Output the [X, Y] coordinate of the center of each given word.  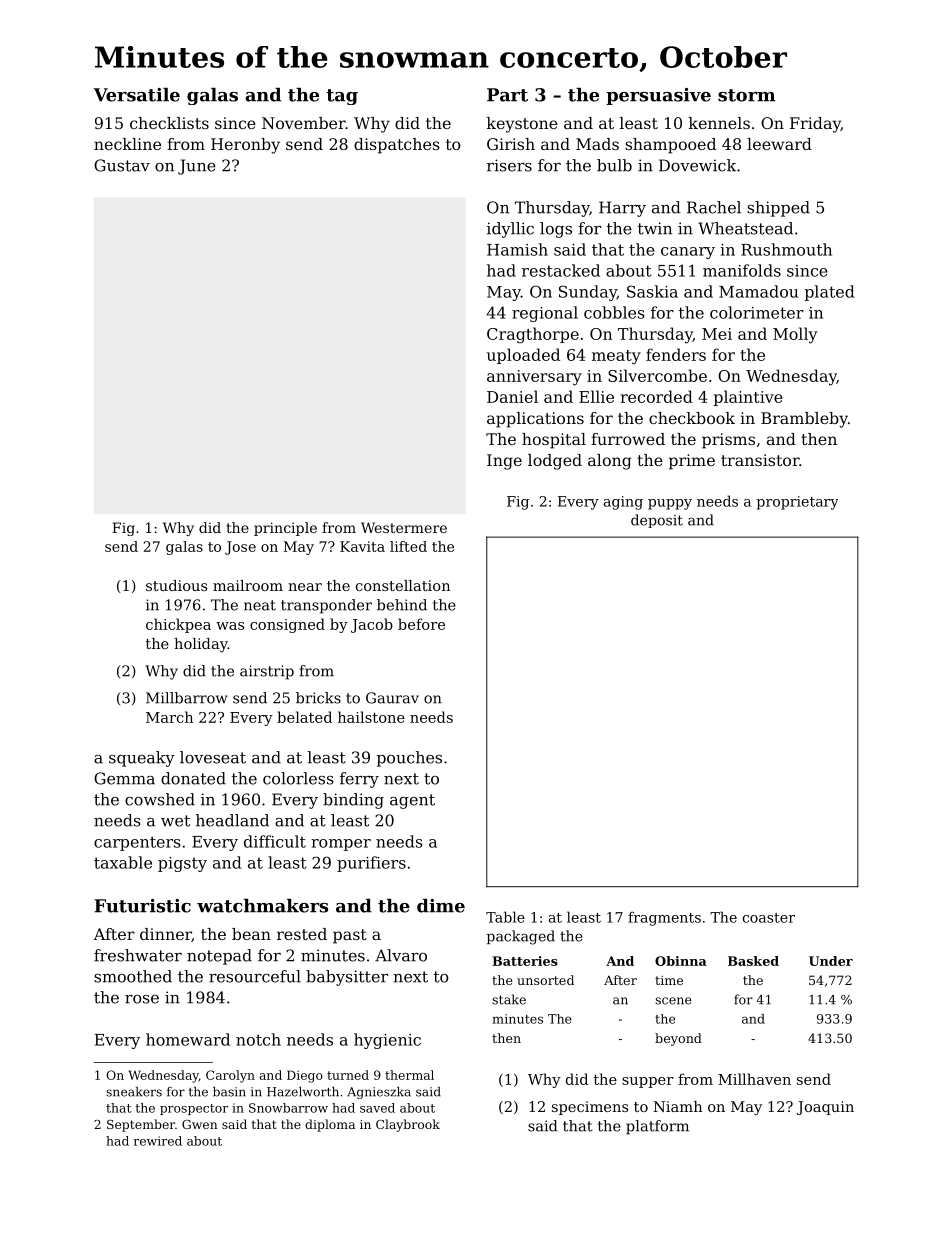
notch [258, 1039]
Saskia [652, 291]
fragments [664, 918]
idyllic [510, 230]
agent [412, 801]
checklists [169, 123]
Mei [717, 334]
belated [304, 717]
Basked [753, 961]
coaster [769, 918]
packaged [521, 937]
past [350, 936]
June [197, 167]
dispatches [397, 146]
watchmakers [262, 906]
